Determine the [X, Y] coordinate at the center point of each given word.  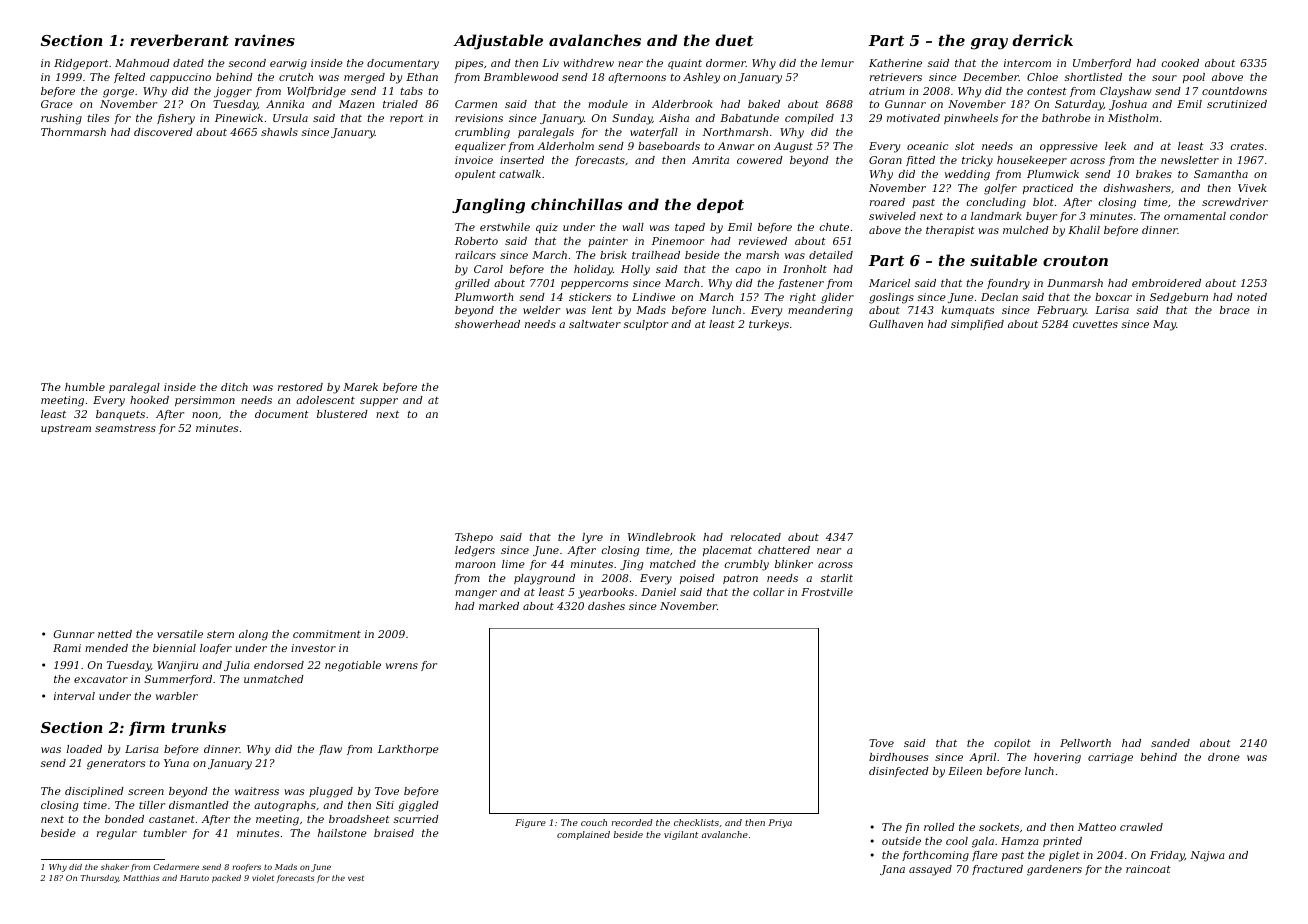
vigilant [681, 835]
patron [740, 579]
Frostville [827, 592]
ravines [265, 40]
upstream [66, 429]
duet [734, 40]
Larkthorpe [408, 750]
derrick [1042, 40]
